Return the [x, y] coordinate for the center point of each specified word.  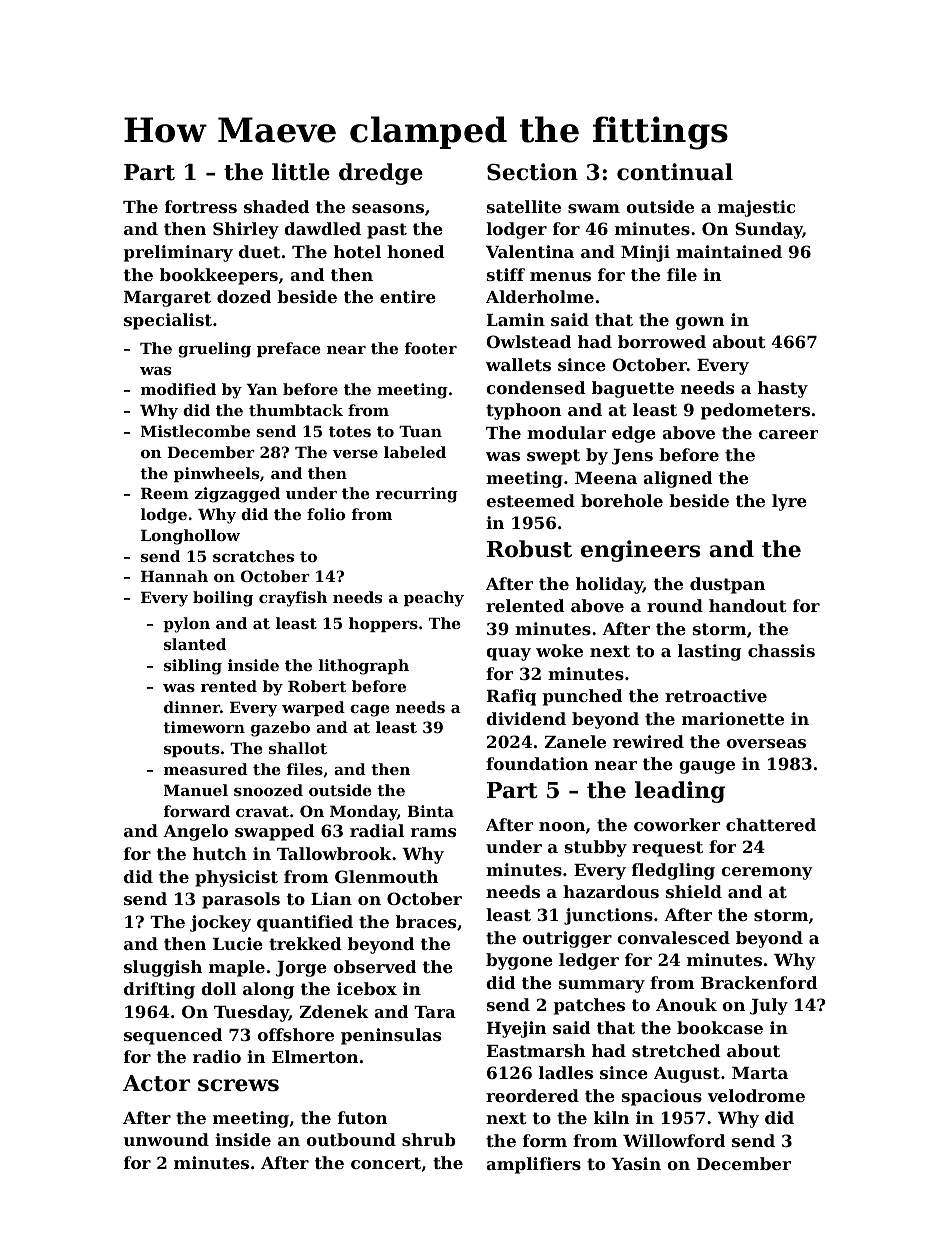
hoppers [383, 624]
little [301, 172]
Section [532, 172]
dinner [192, 707]
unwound [166, 1139]
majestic [756, 208]
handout [748, 605]
